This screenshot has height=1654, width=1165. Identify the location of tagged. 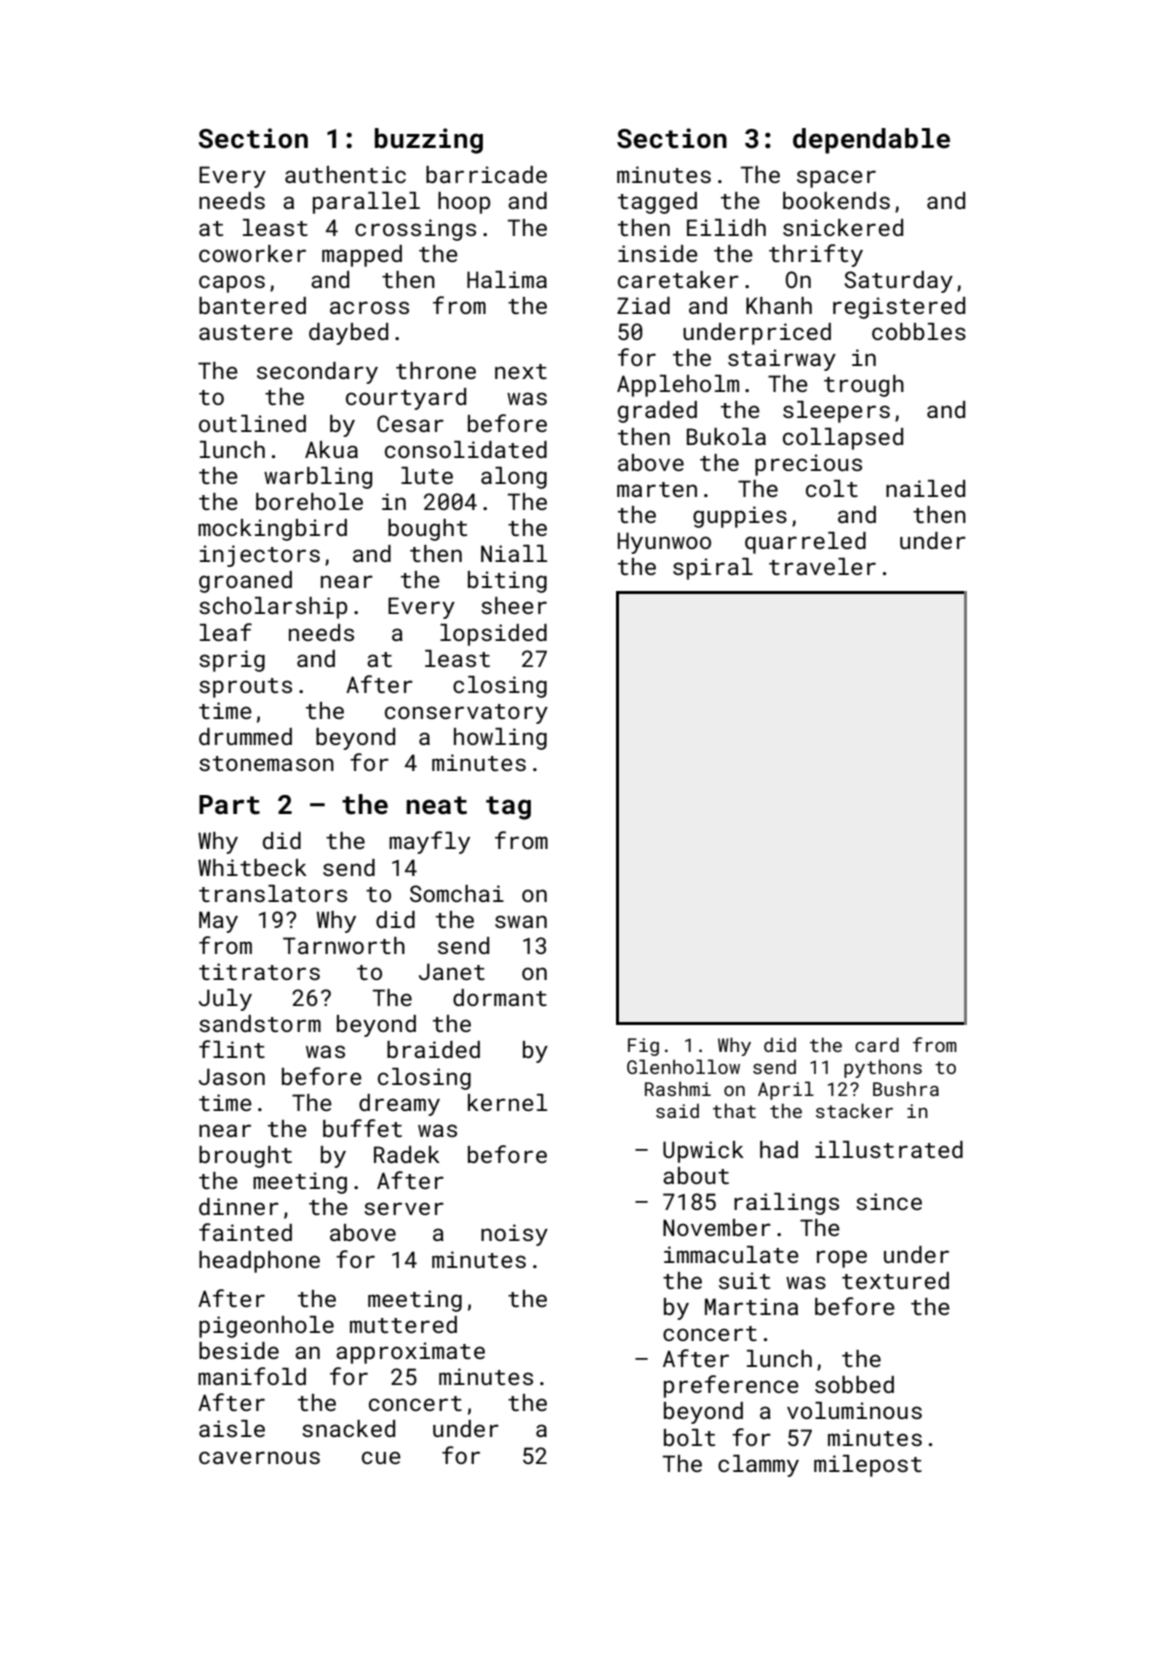
(657, 203).
